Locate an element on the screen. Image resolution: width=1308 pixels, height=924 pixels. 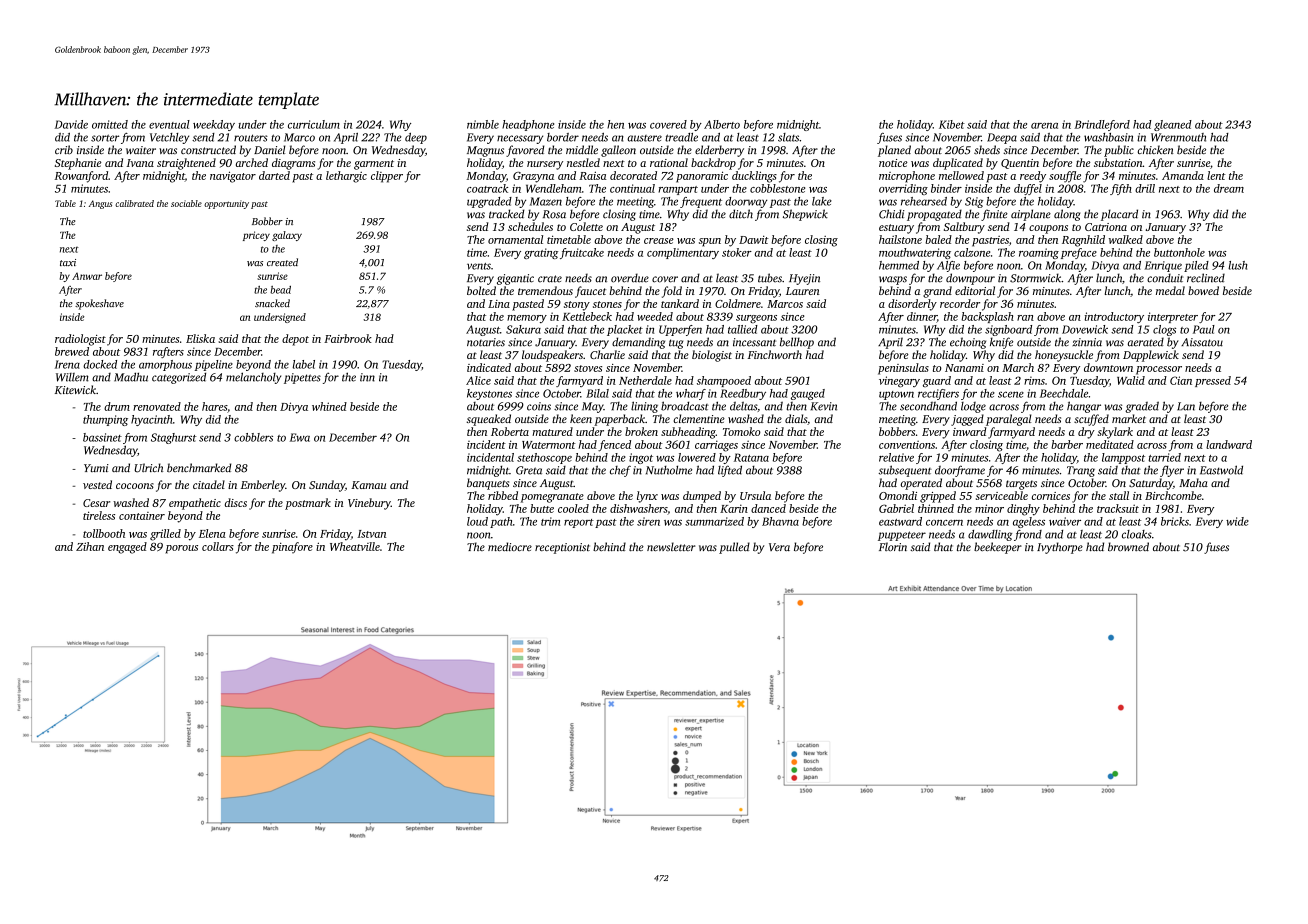
biologist is located at coordinates (712, 356).
